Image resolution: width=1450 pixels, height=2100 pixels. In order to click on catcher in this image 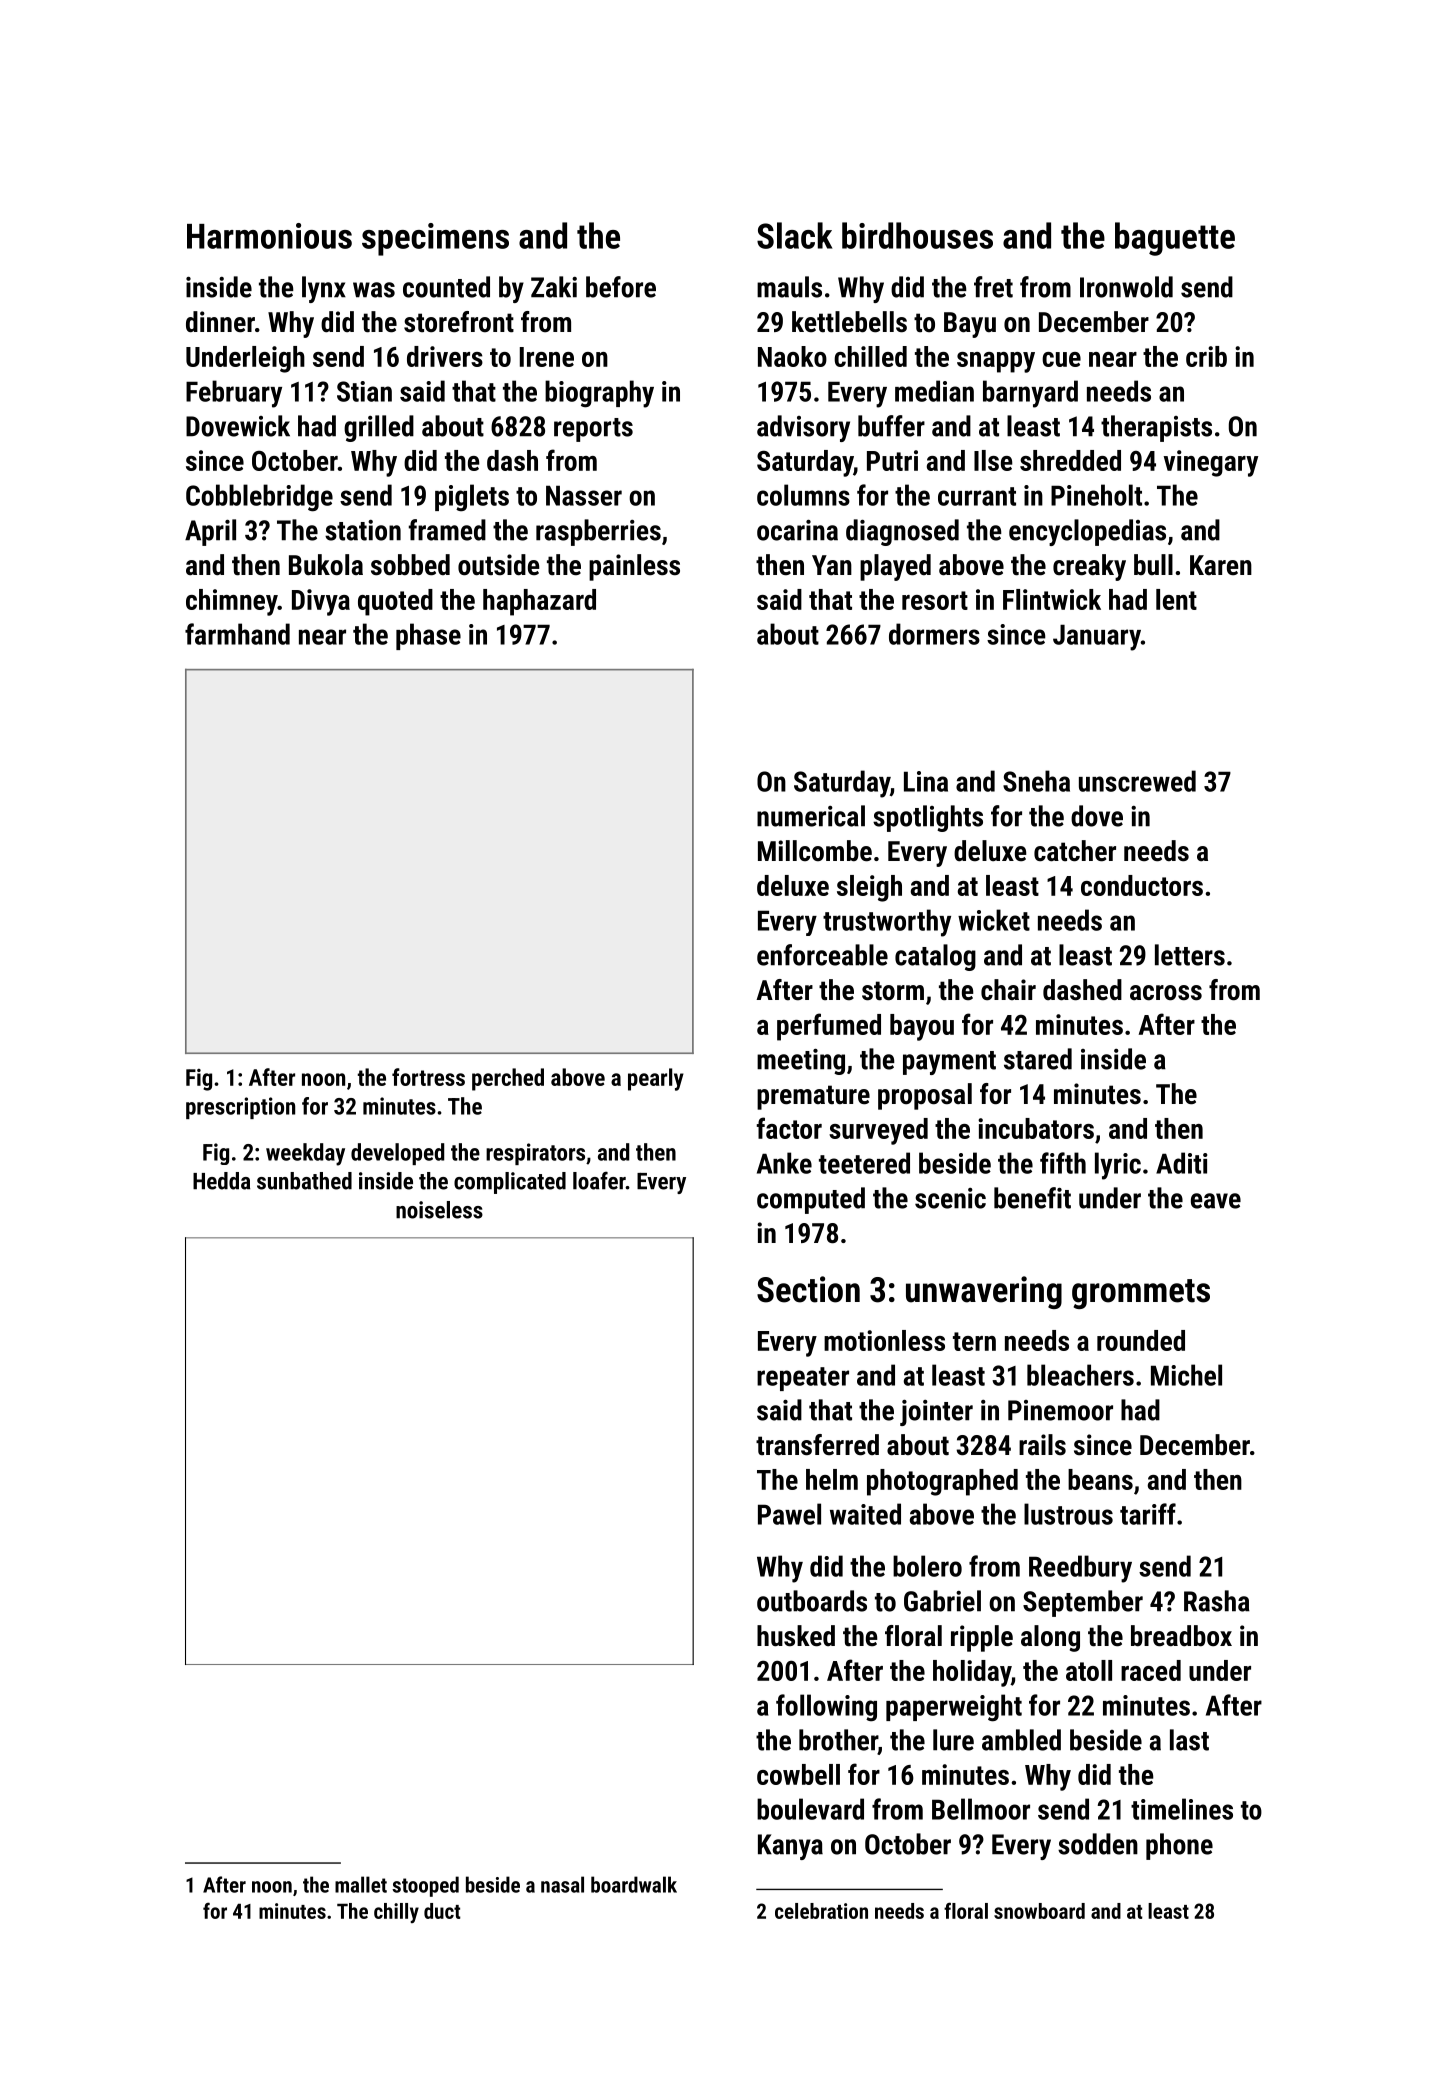, I will do `click(1075, 851)`.
